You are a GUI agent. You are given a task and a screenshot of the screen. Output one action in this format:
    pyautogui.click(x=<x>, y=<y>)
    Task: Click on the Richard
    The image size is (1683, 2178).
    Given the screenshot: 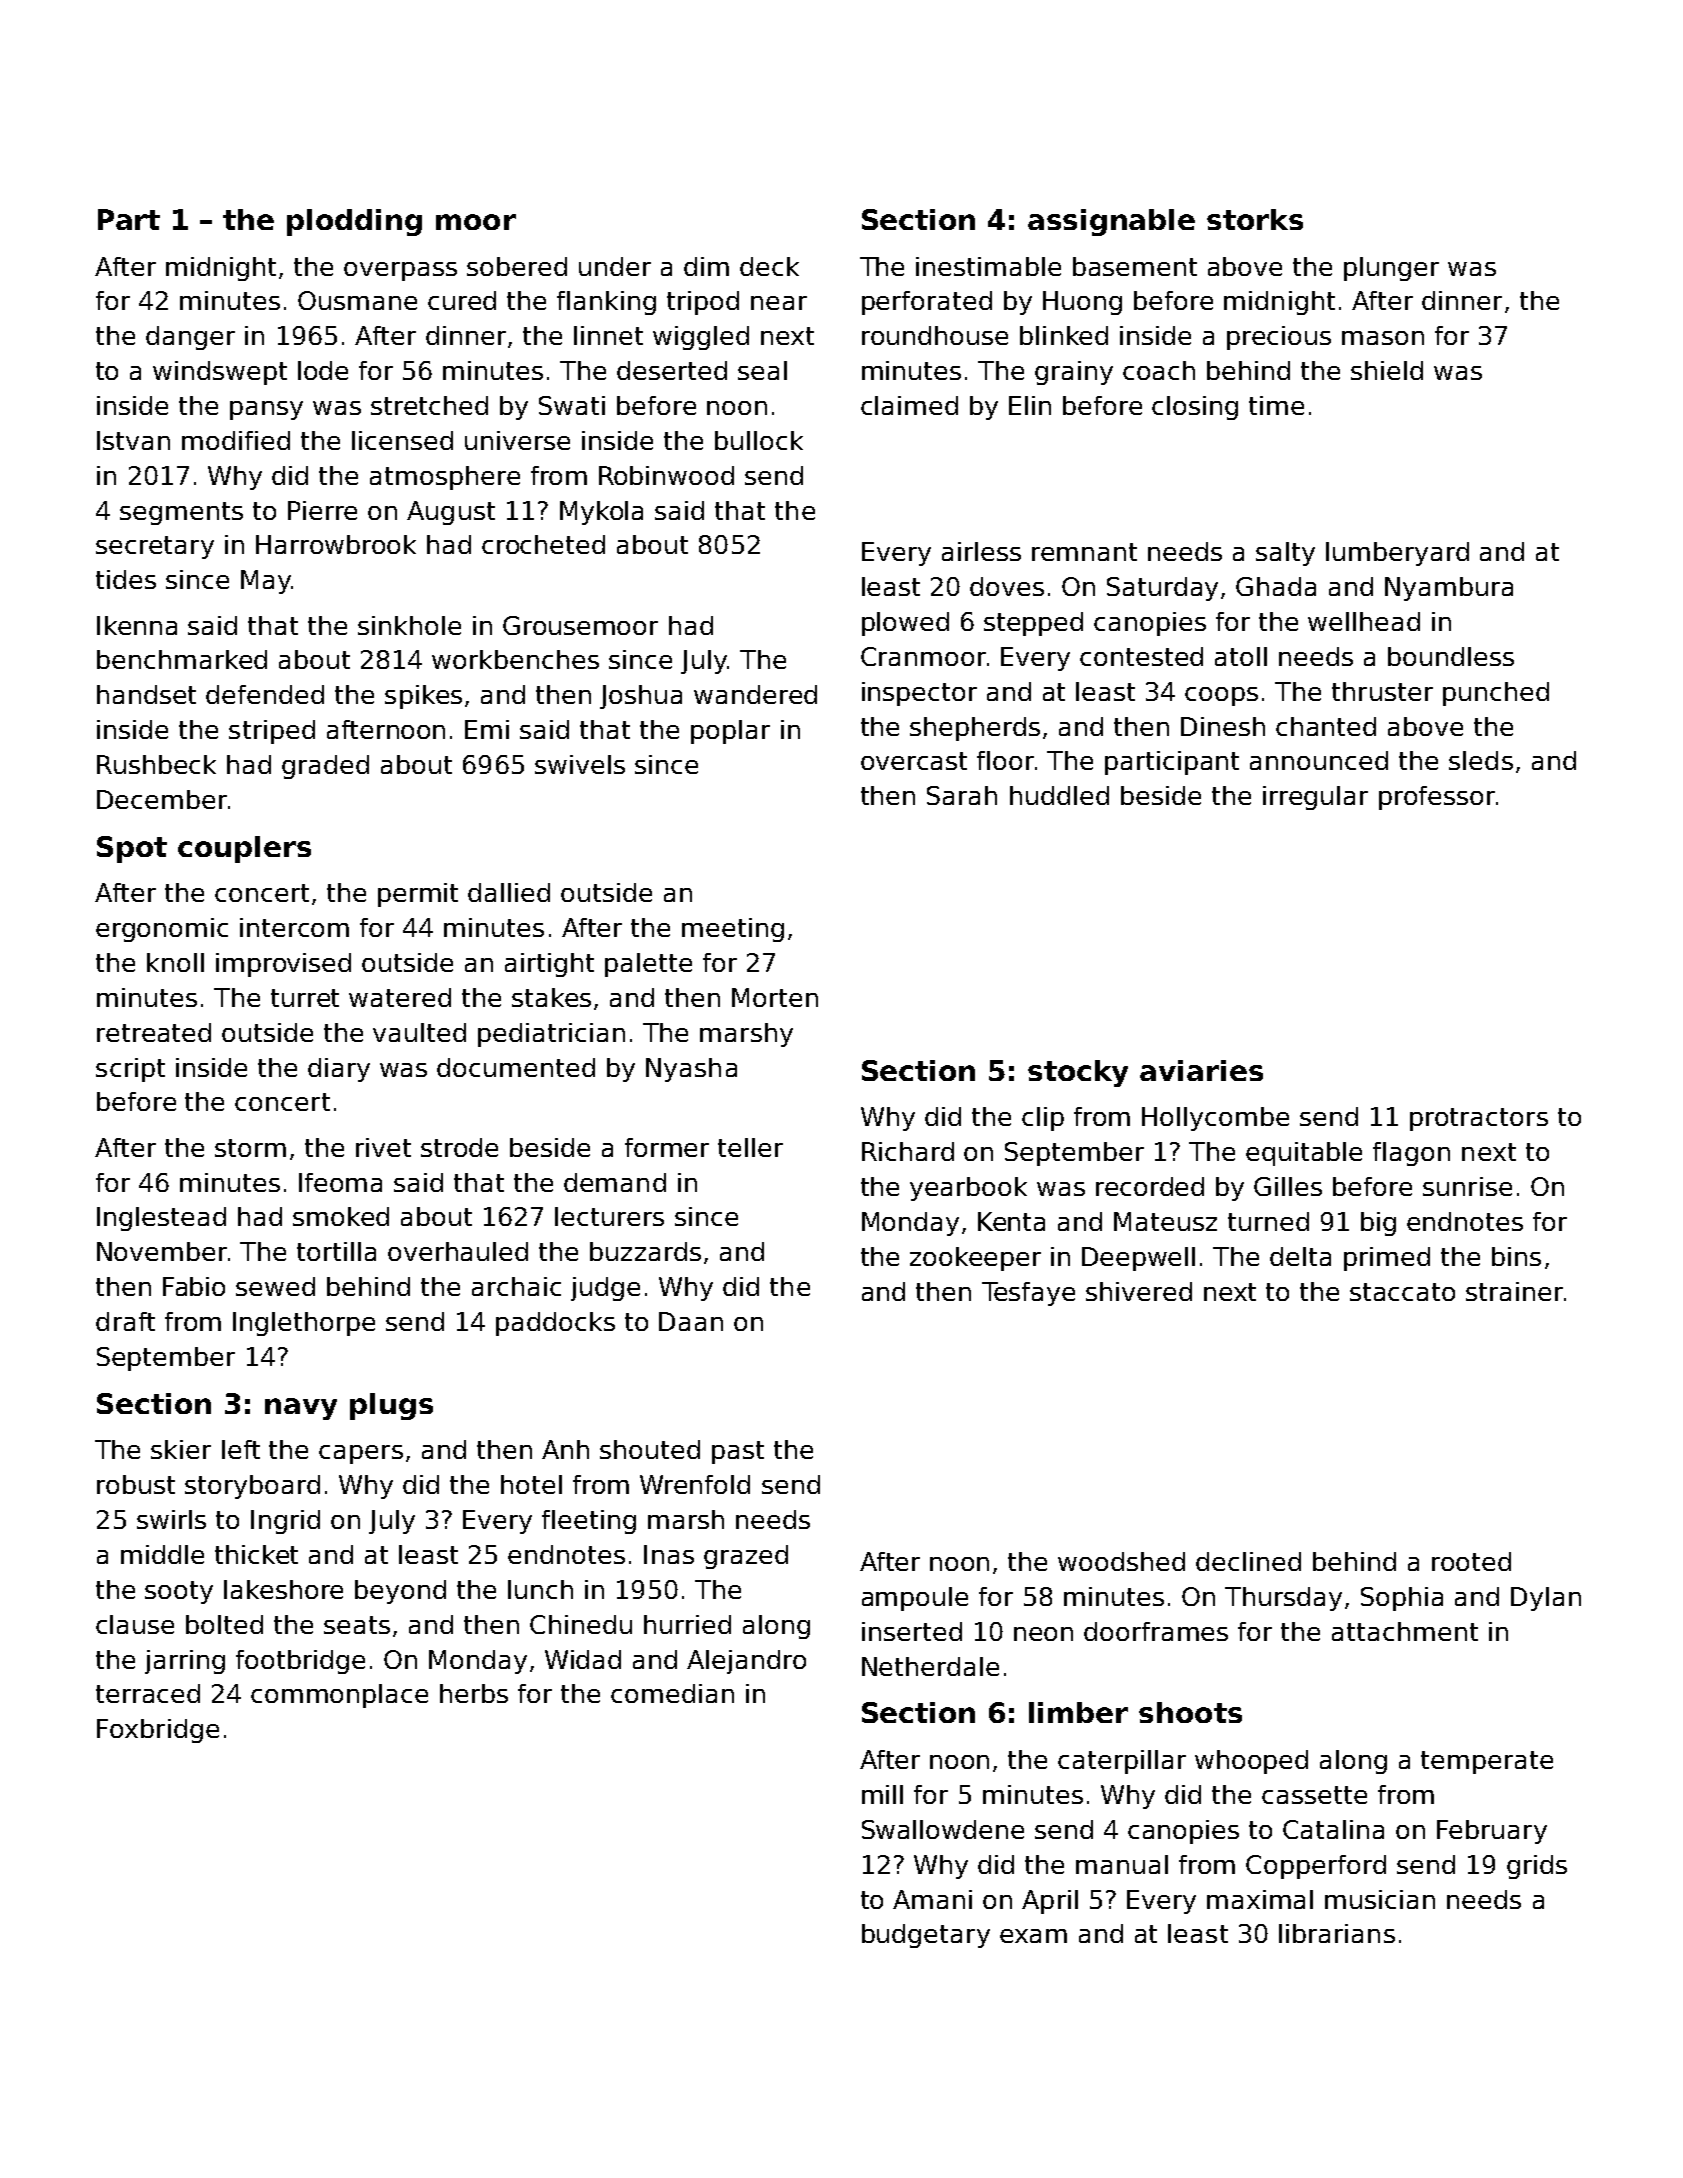 What is the action you would take?
    pyautogui.click(x=908, y=1151)
